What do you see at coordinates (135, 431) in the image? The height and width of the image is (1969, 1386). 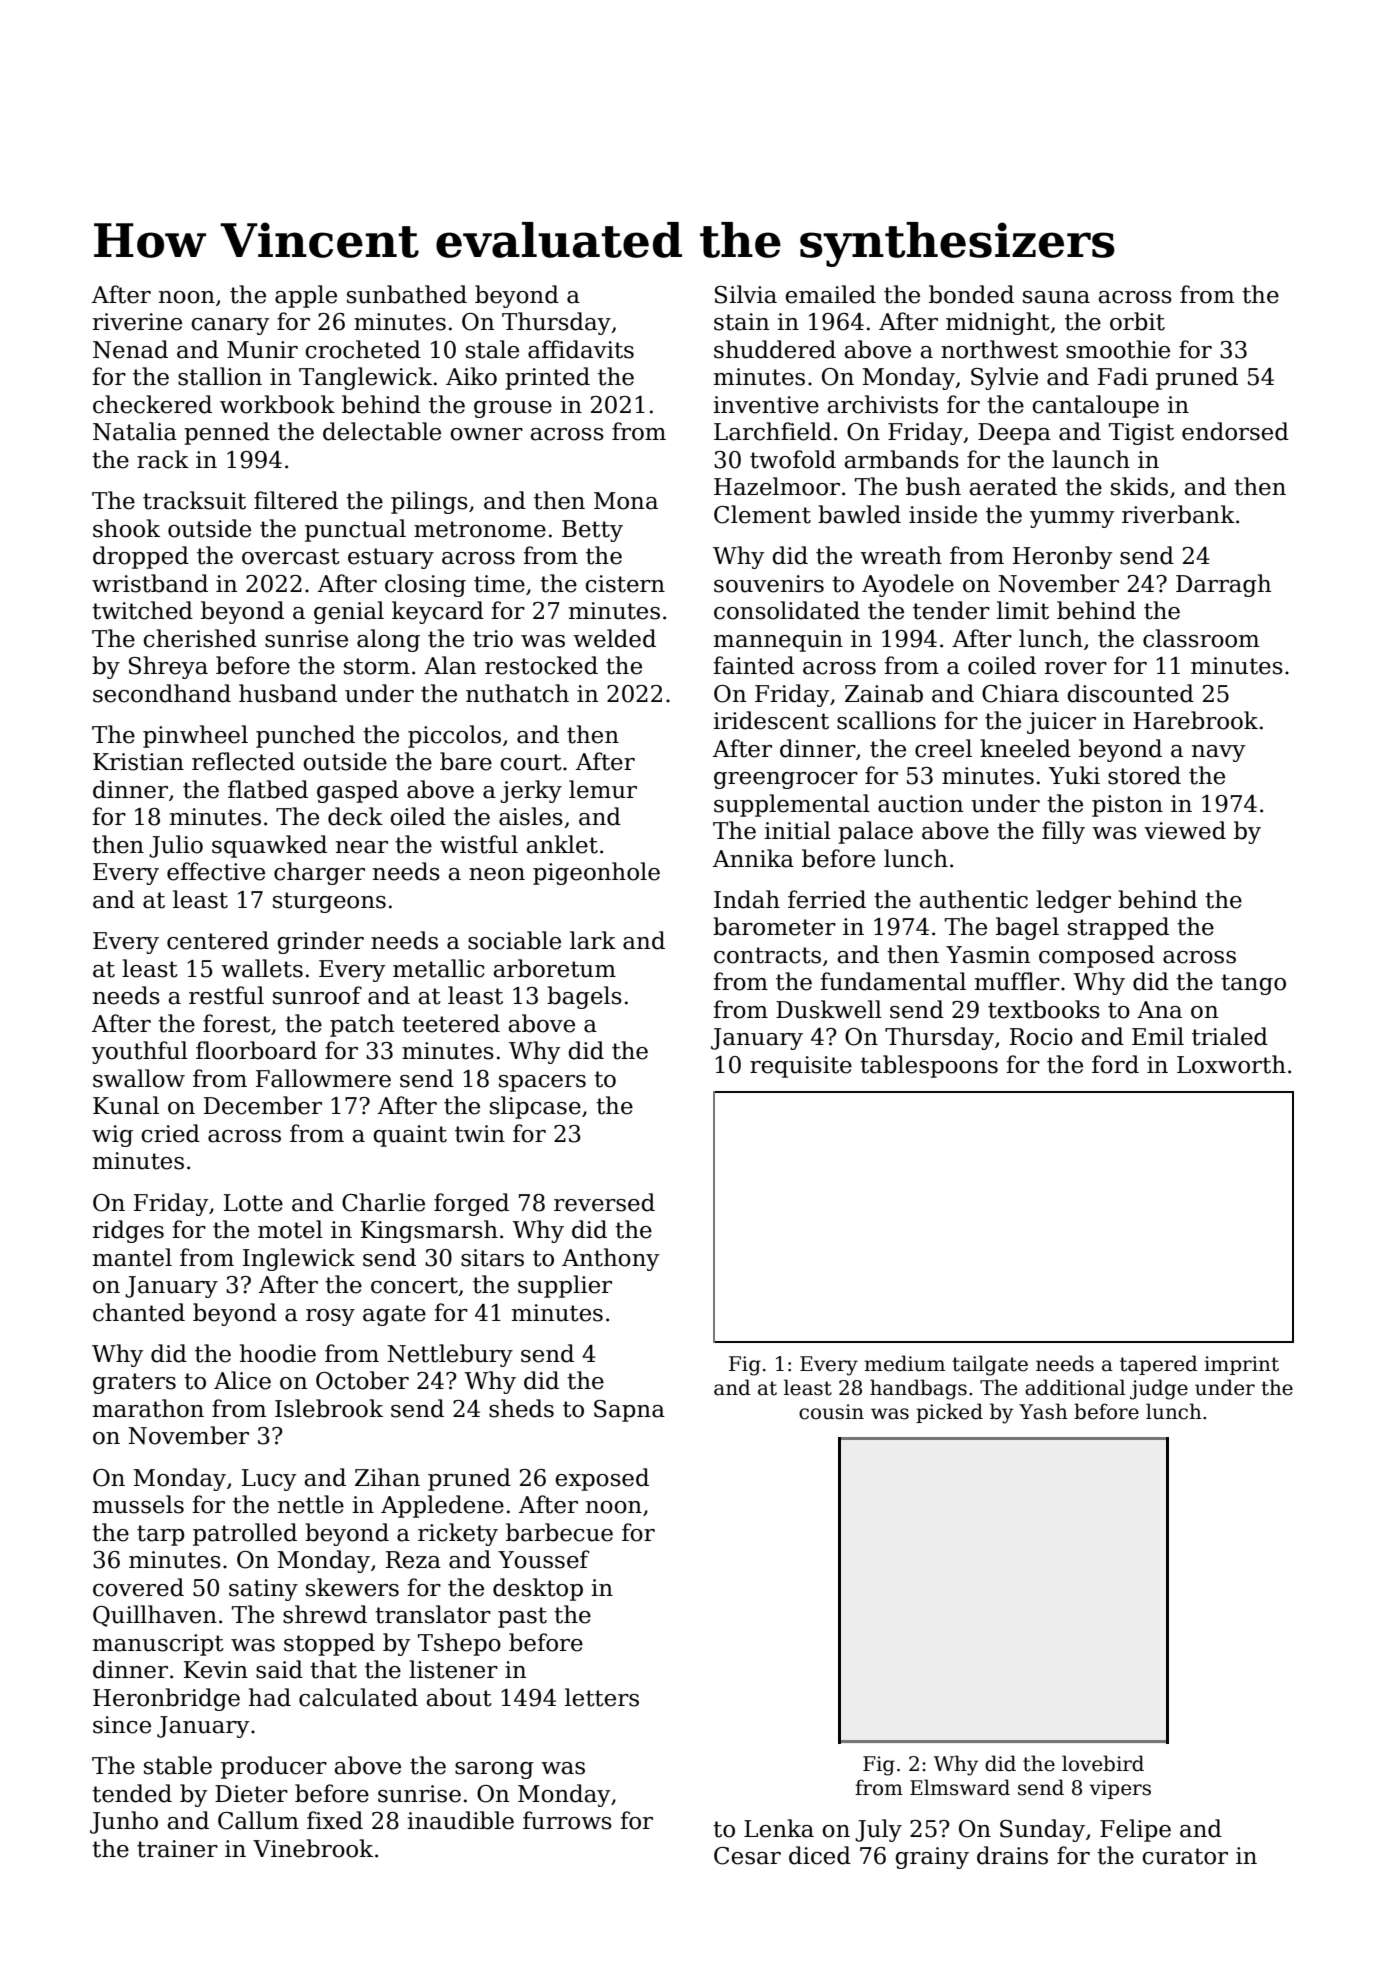 I see `Natalia` at bounding box center [135, 431].
